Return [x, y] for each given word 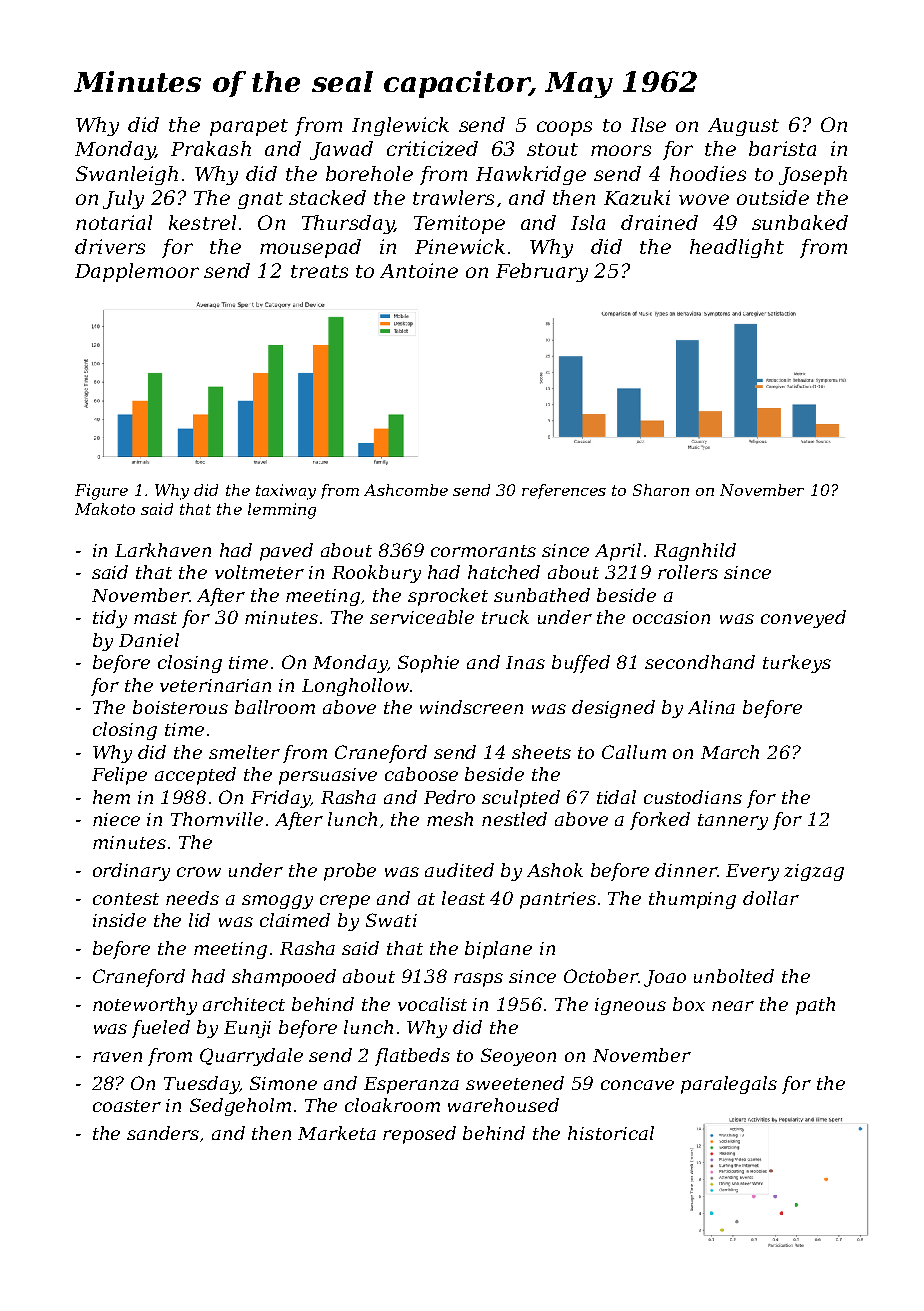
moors [621, 150]
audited [459, 870]
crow [199, 872]
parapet [249, 127]
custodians [693, 797]
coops [564, 128]
